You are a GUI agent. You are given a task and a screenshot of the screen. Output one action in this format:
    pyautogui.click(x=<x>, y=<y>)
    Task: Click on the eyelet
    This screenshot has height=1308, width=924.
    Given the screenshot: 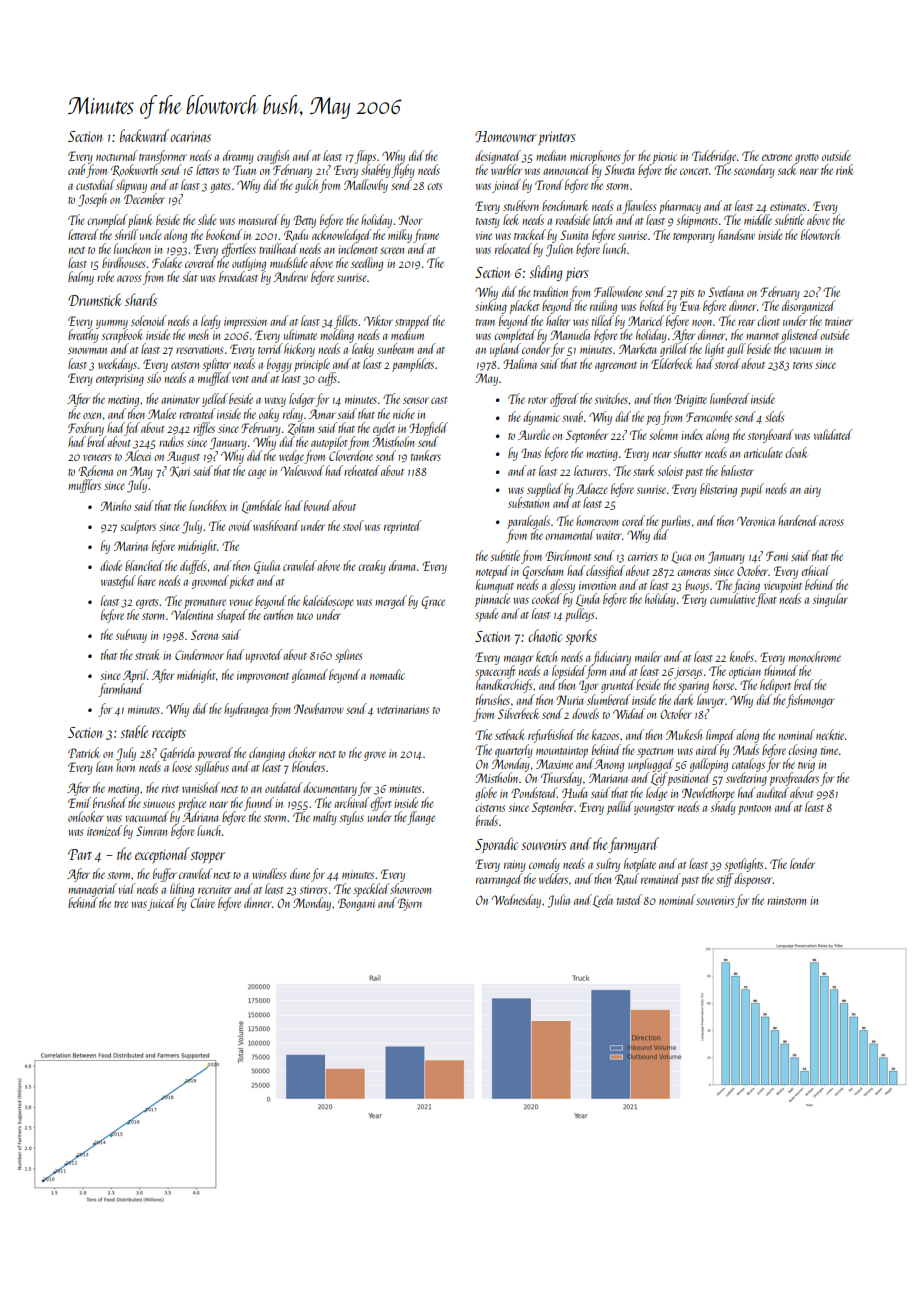 What is the action you would take?
    pyautogui.click(x=384, y=429)
